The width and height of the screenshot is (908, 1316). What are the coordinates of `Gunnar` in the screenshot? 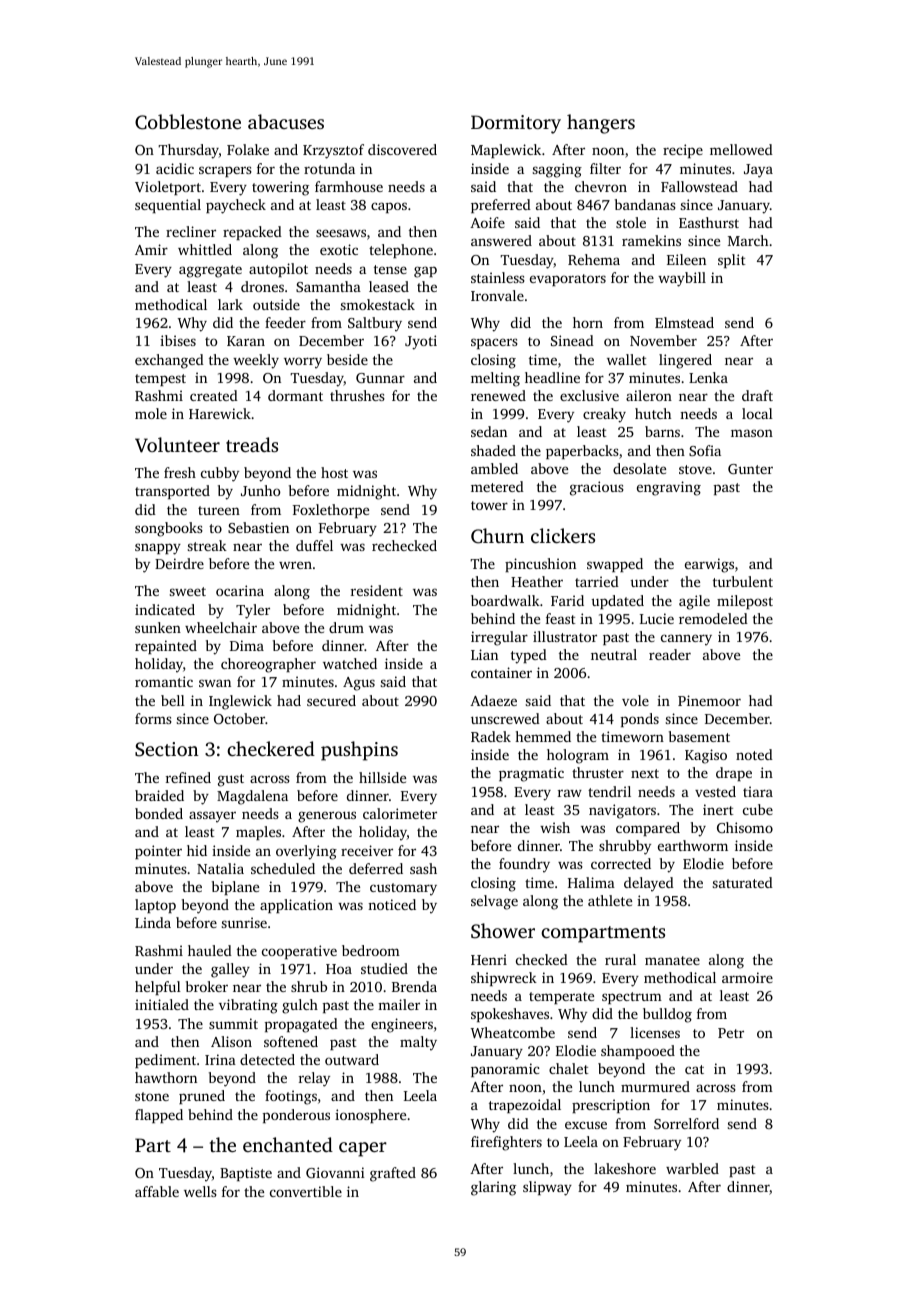 It's located at (380, 378).
